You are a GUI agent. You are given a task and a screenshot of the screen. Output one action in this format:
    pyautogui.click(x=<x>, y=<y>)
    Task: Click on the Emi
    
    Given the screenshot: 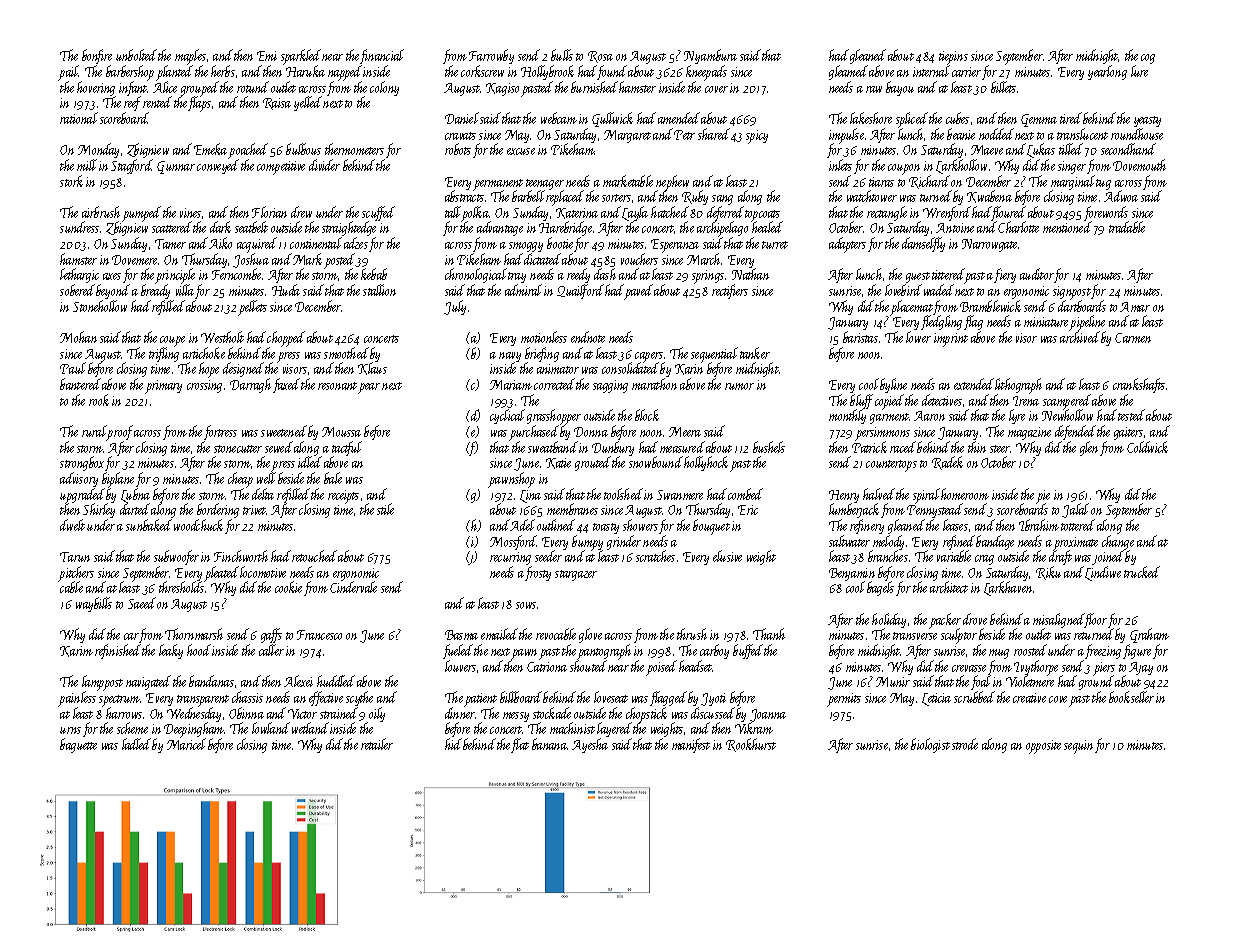 What is the action you would take?
    pyautogui.click(x=267, y=56)
